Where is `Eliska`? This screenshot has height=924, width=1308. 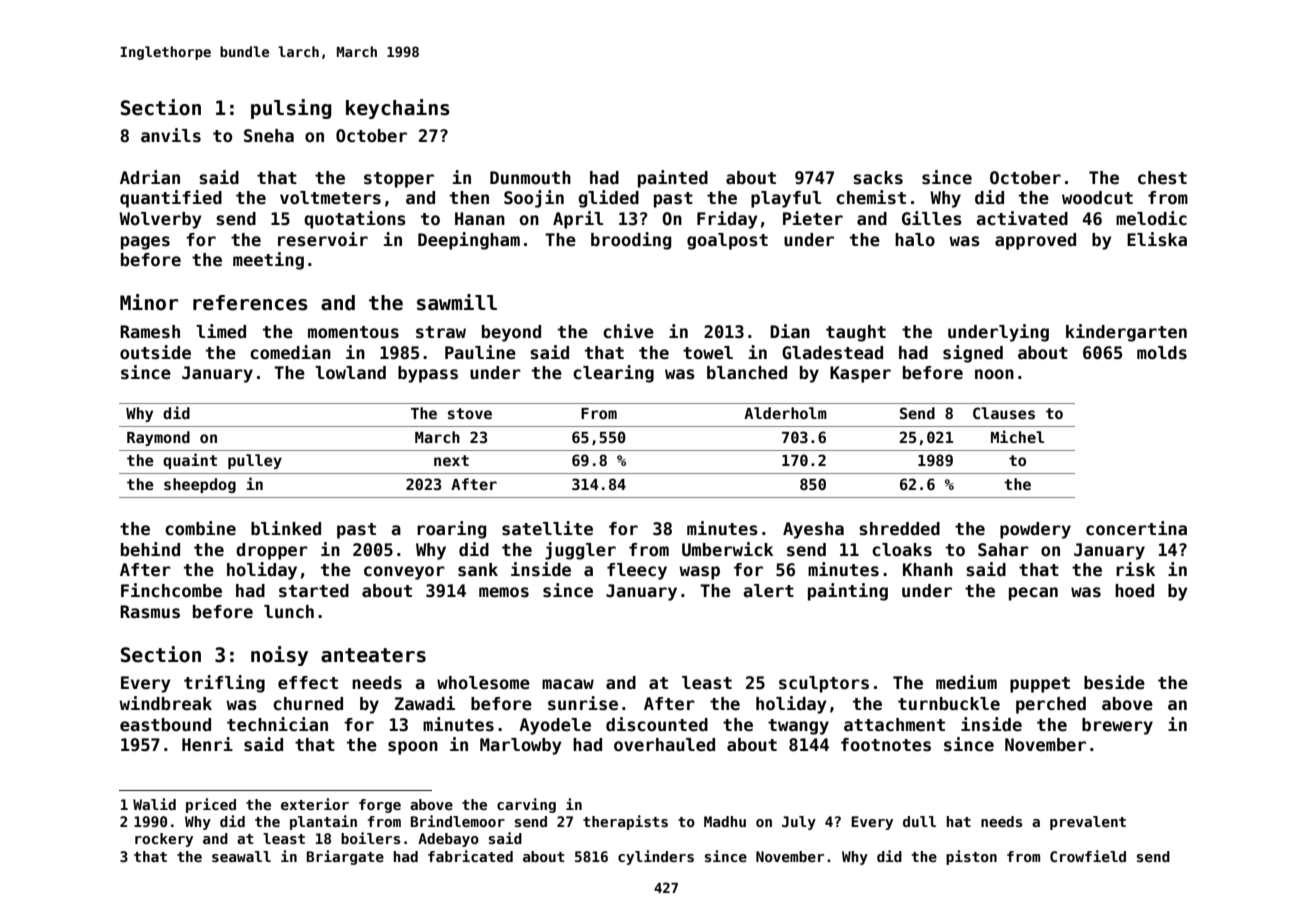 Eliska is located at coordinates (1157, 239).
